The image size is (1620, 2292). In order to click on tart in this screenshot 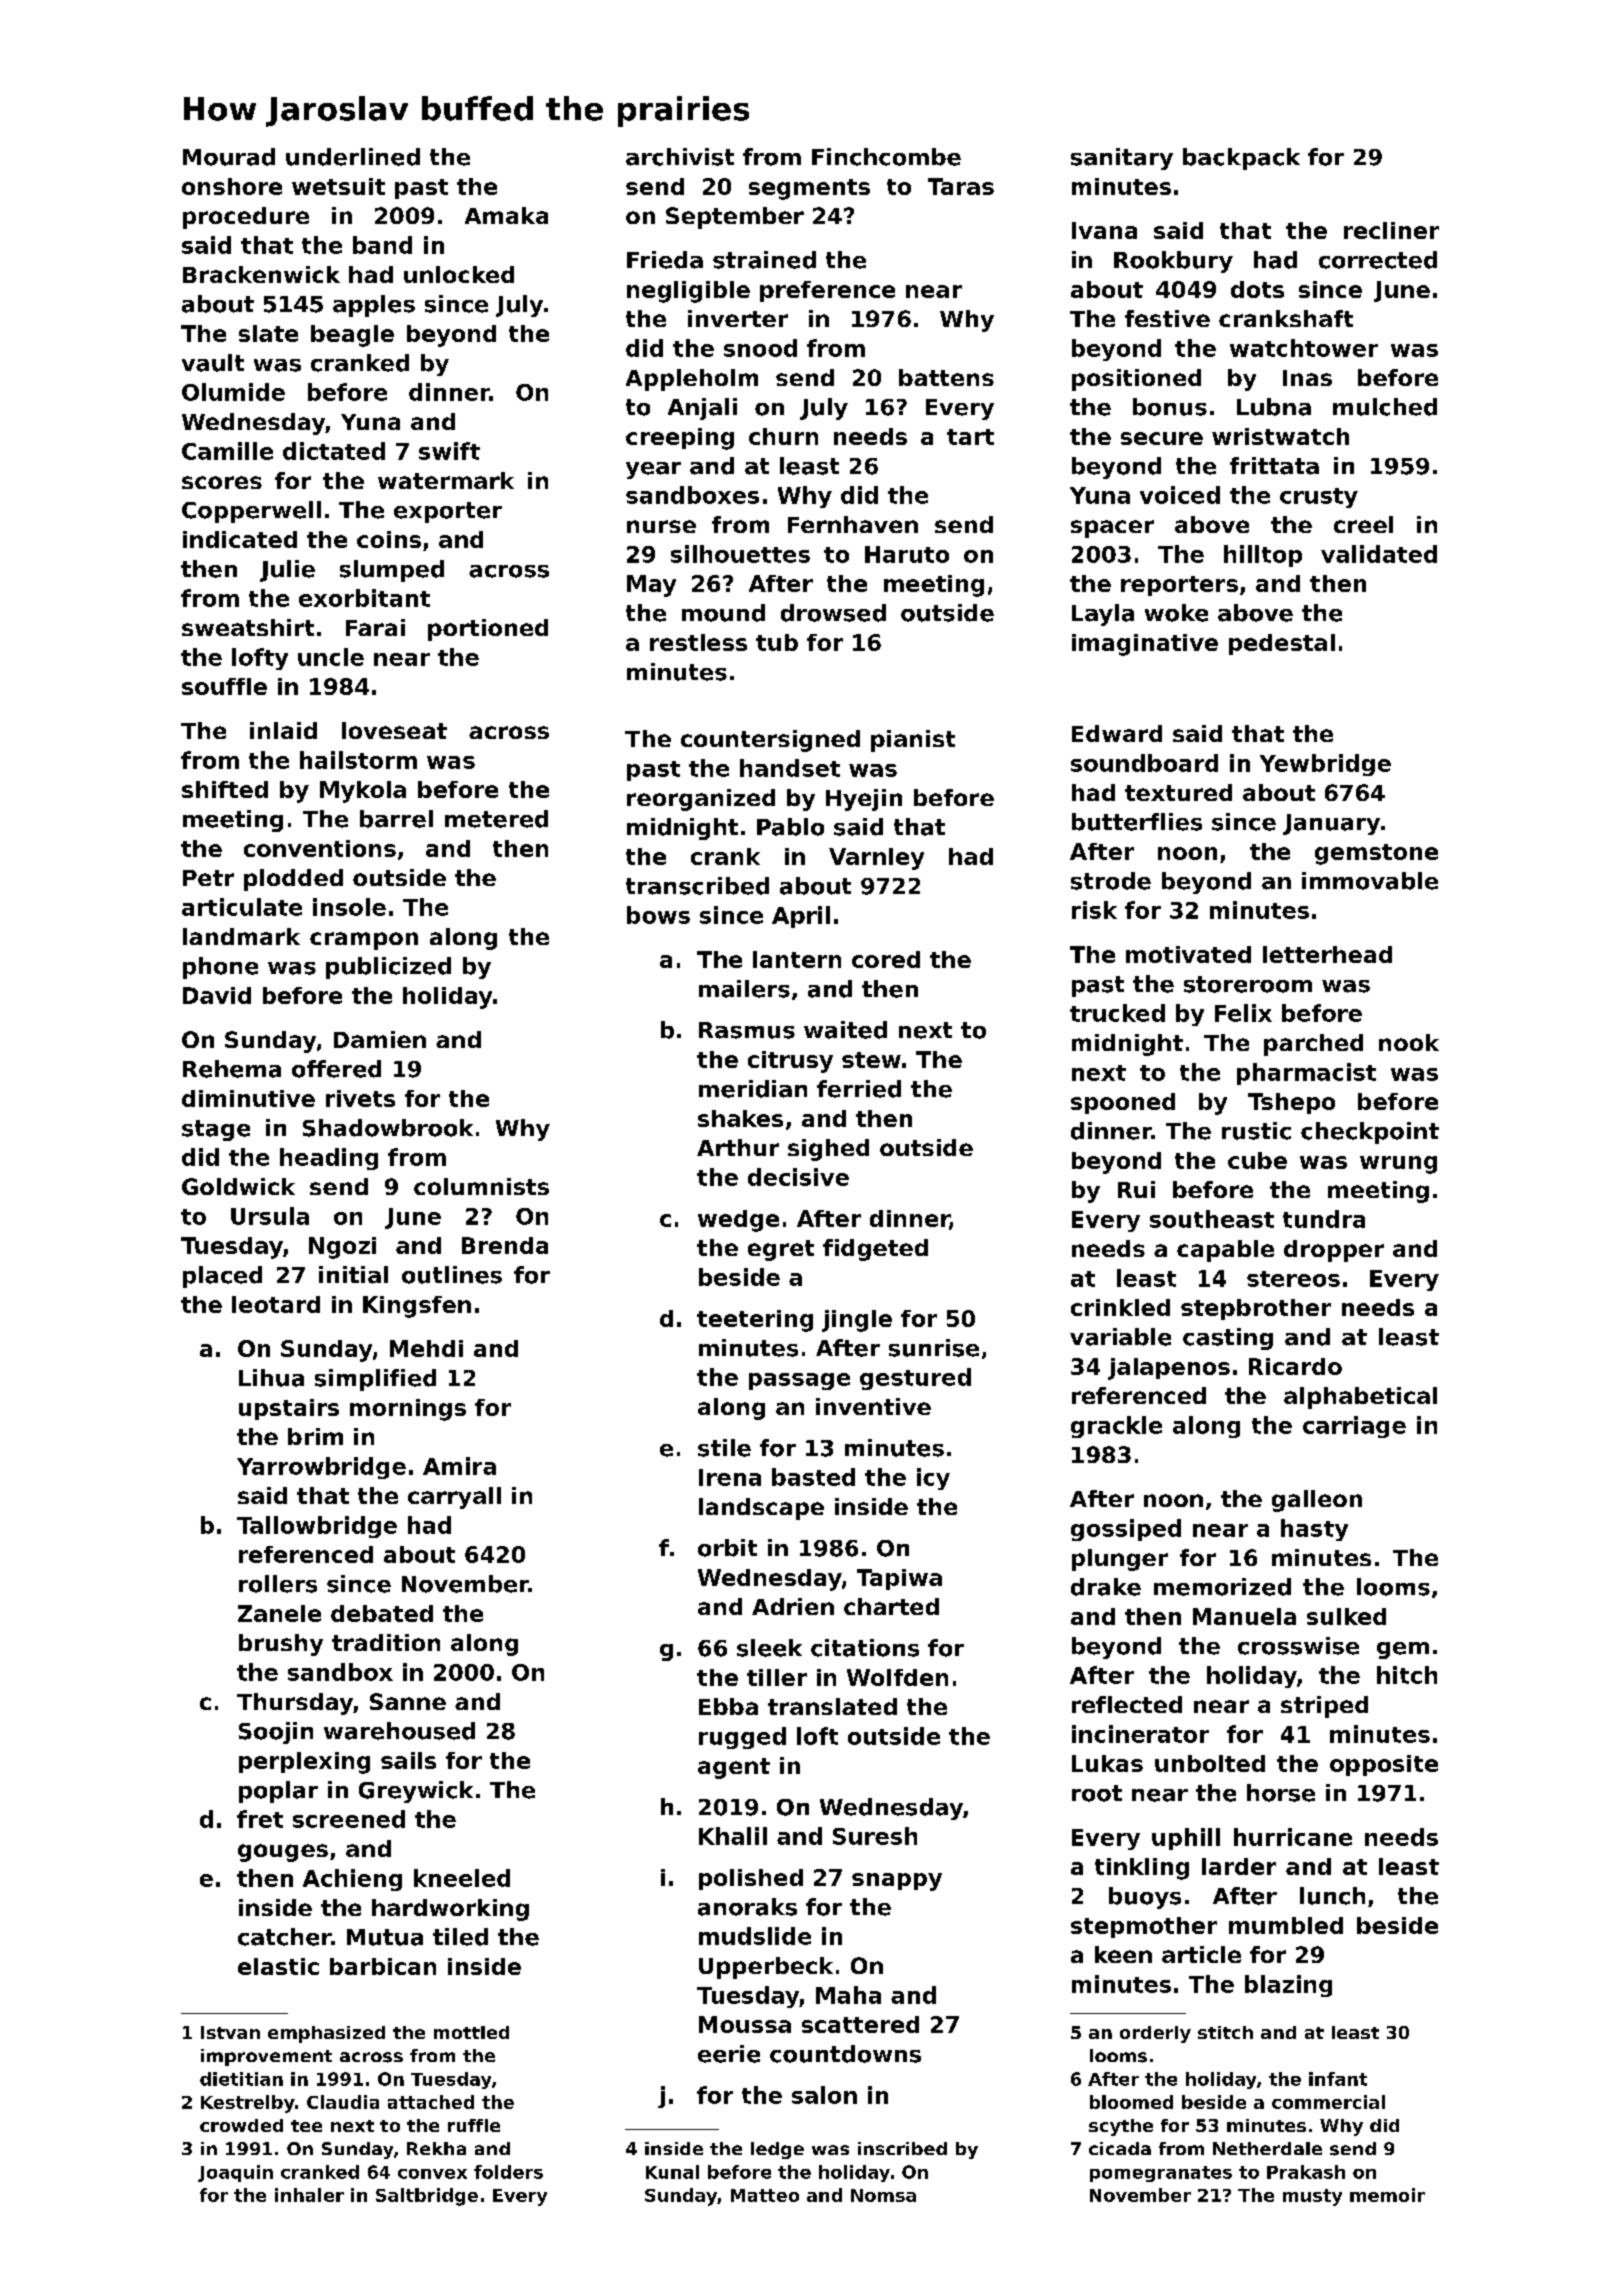, I will do `click(970, 437)`.
